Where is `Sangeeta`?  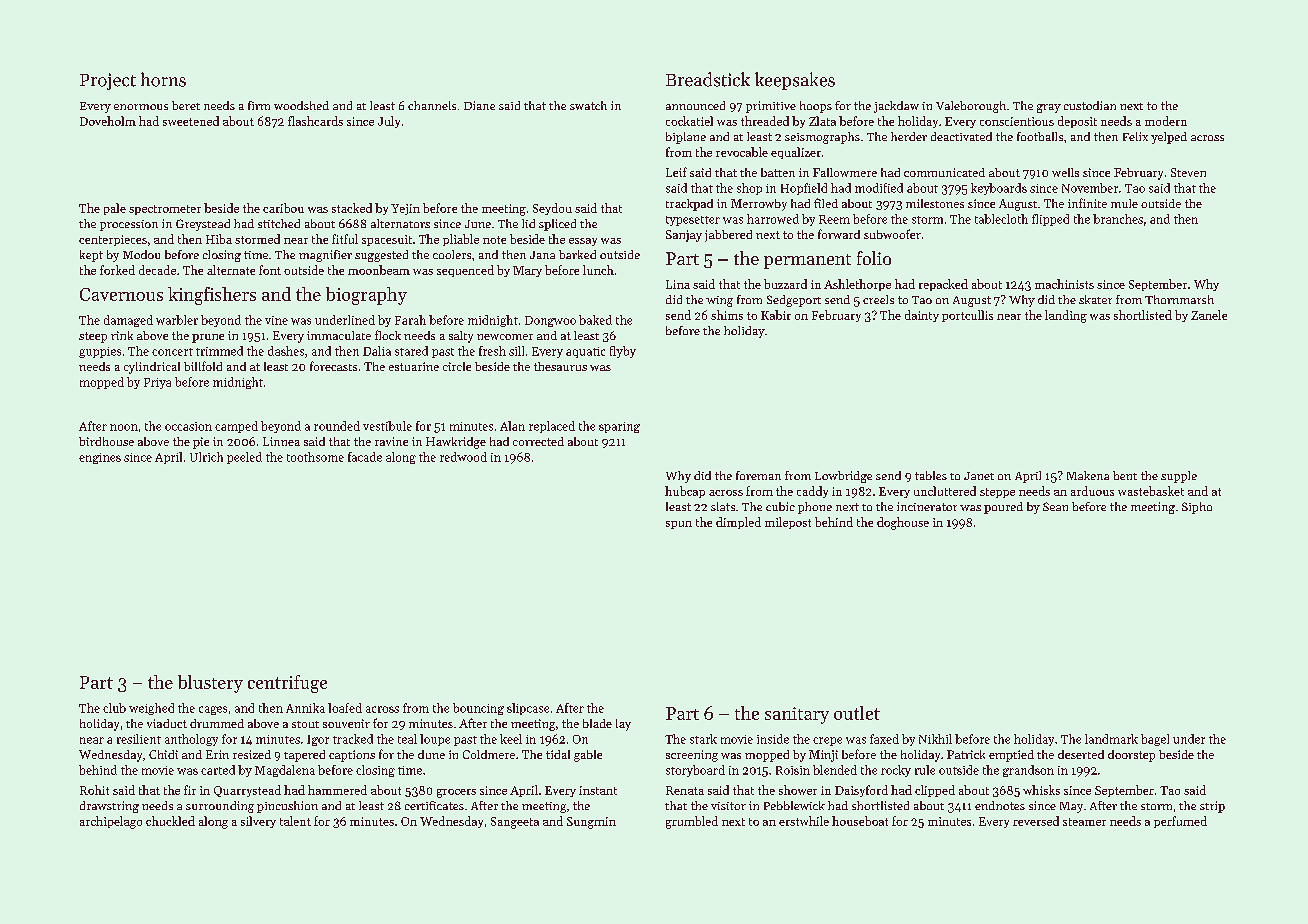
Sangeeta is located at coordinates (515, 823).
